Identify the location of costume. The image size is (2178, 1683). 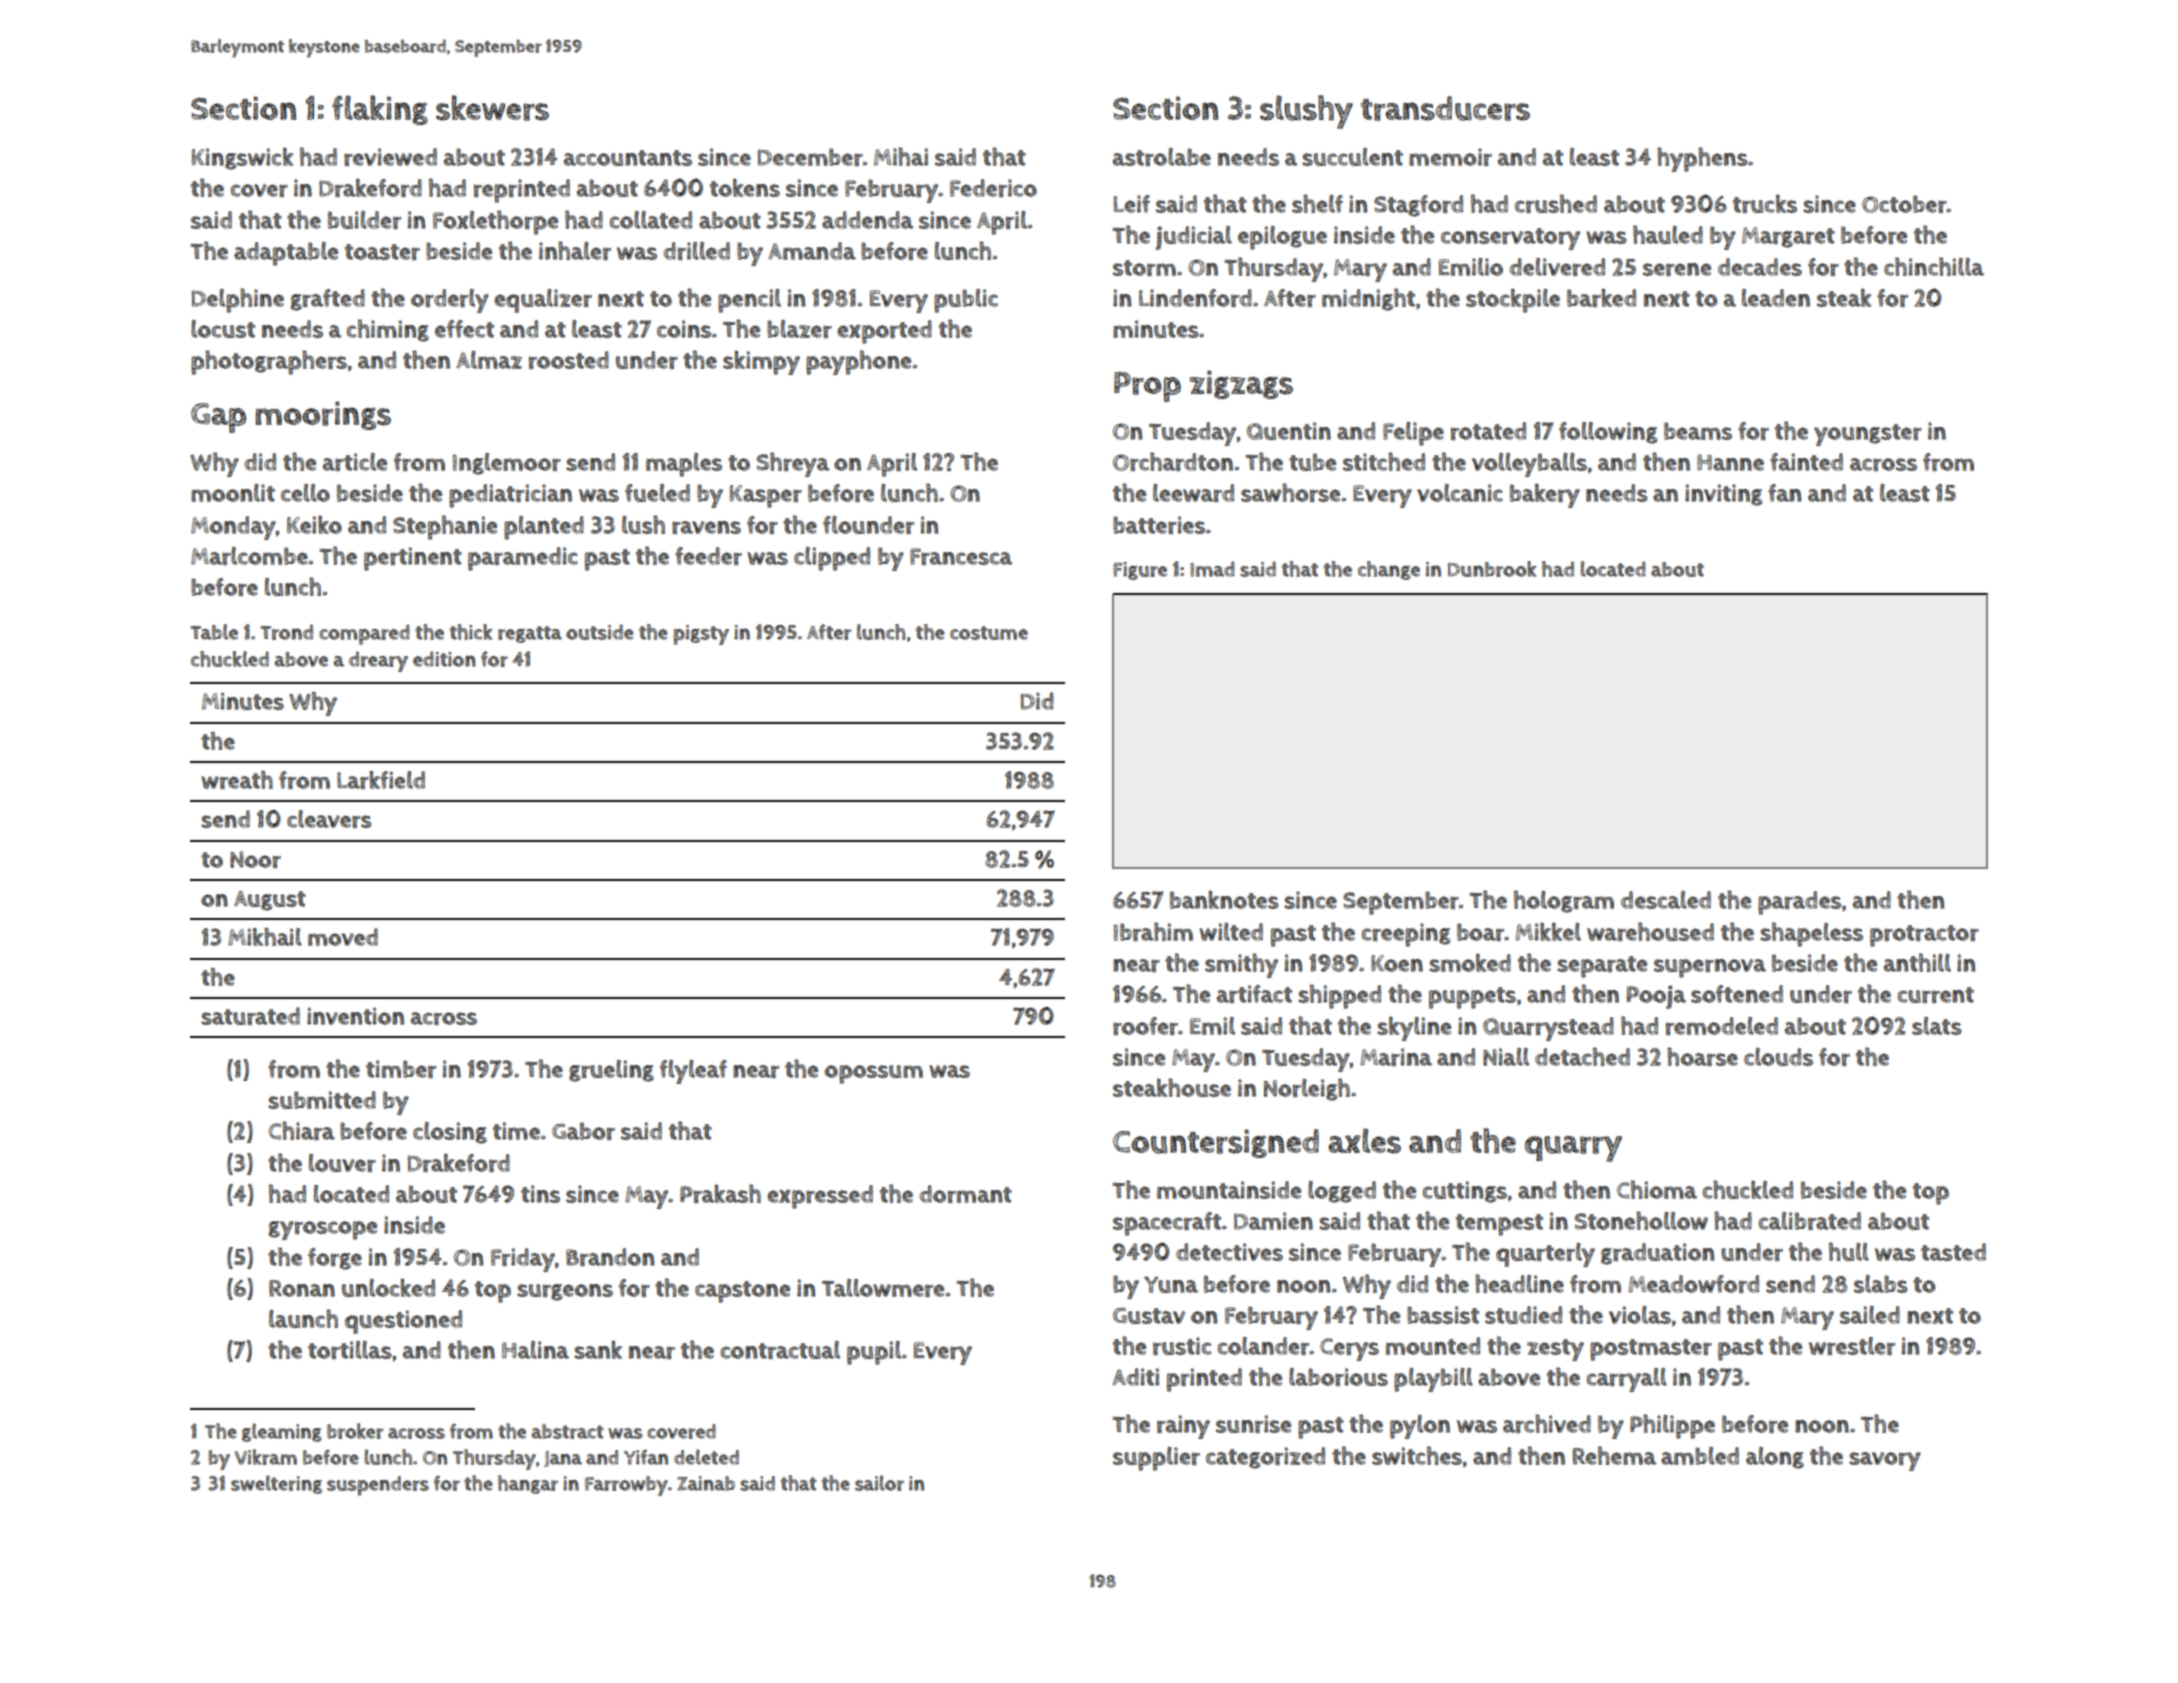
(989, 633).
